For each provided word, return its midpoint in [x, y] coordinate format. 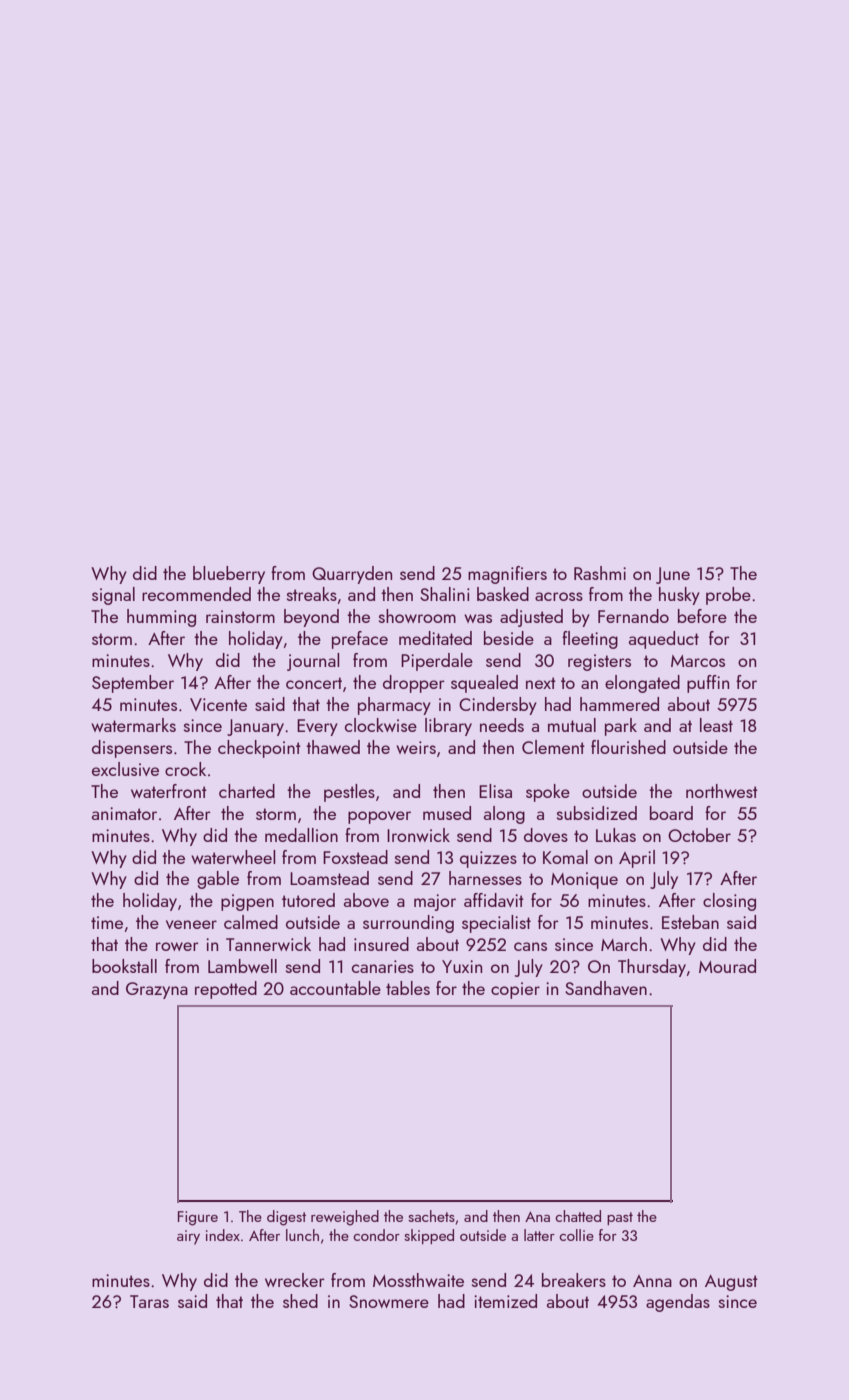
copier [515, 990]
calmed [251, 922]
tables [408, 988]
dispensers [132, 749]
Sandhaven [606, 988]
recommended [196, 594]
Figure [198, 1218]
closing [729, 902]
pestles [349, 793]
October [699, 835]
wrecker [295, 1280]
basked [503, 594]
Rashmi [600, 573]
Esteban [690, 922]
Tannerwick [268, 944]
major [435, 902]
